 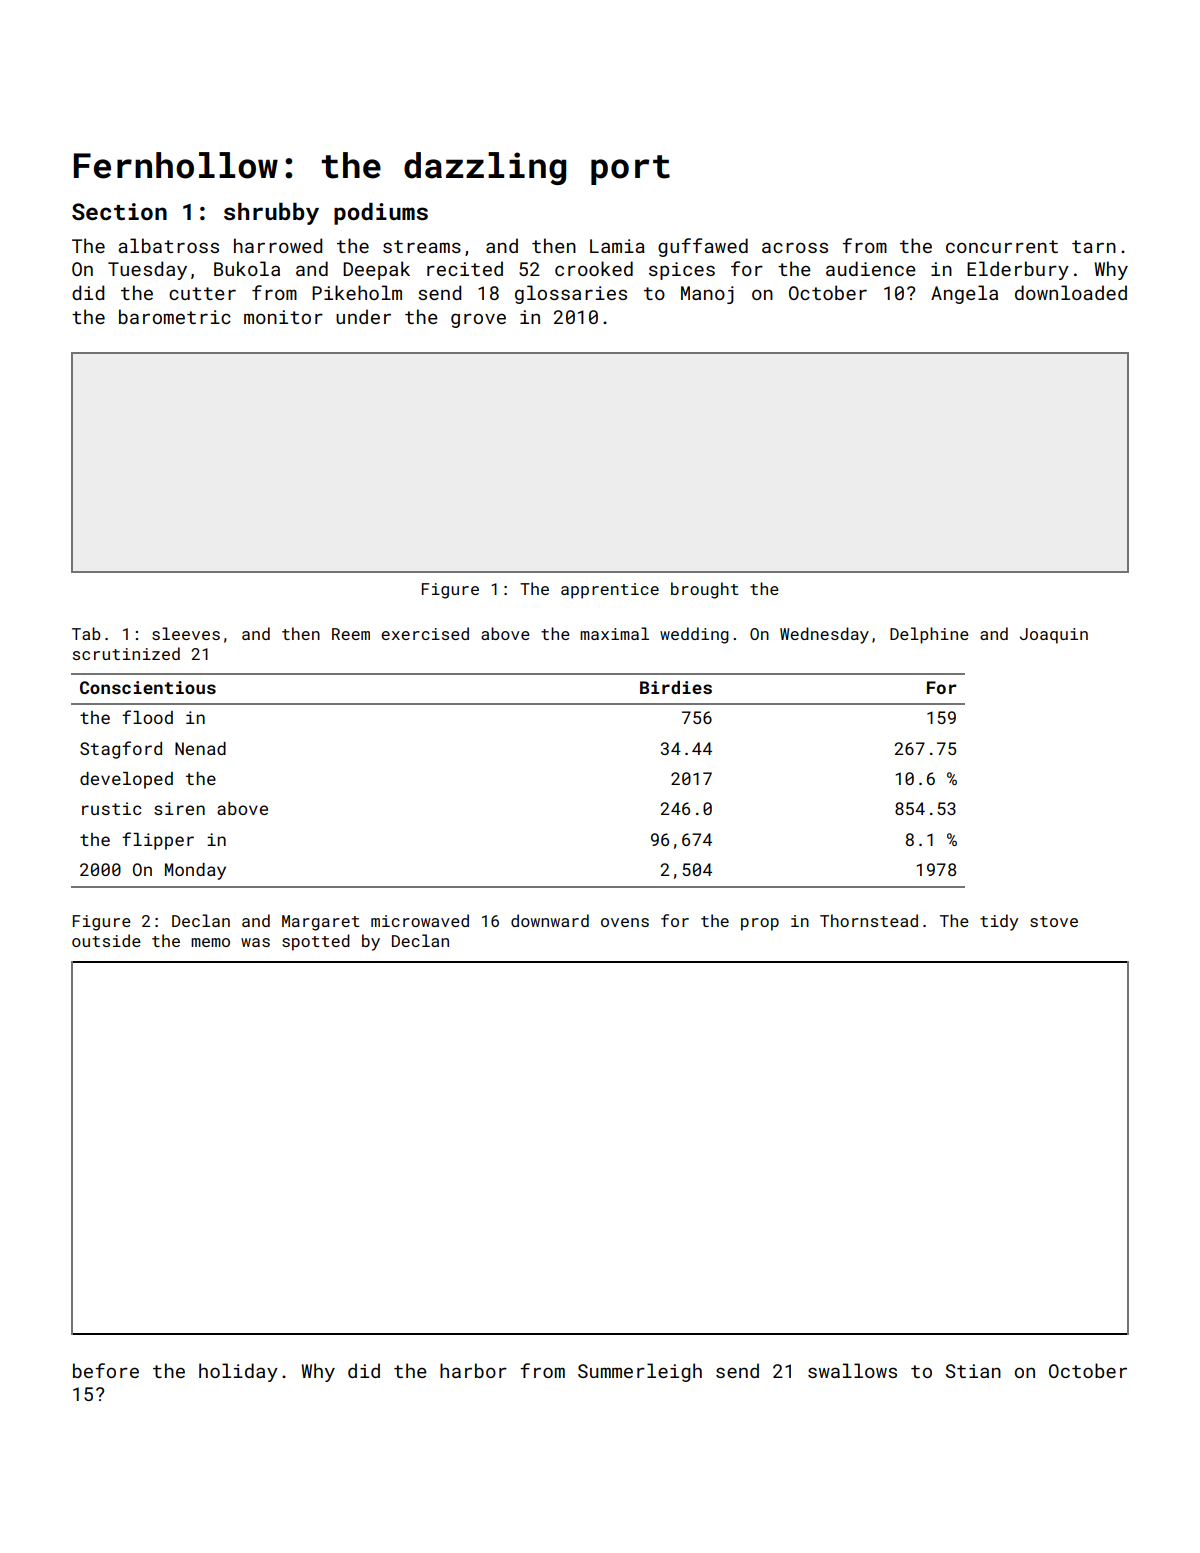 What do you see at coordinates (964, 294) in the screenshot?
I see `Angela` at bounding box center [964, 294].
